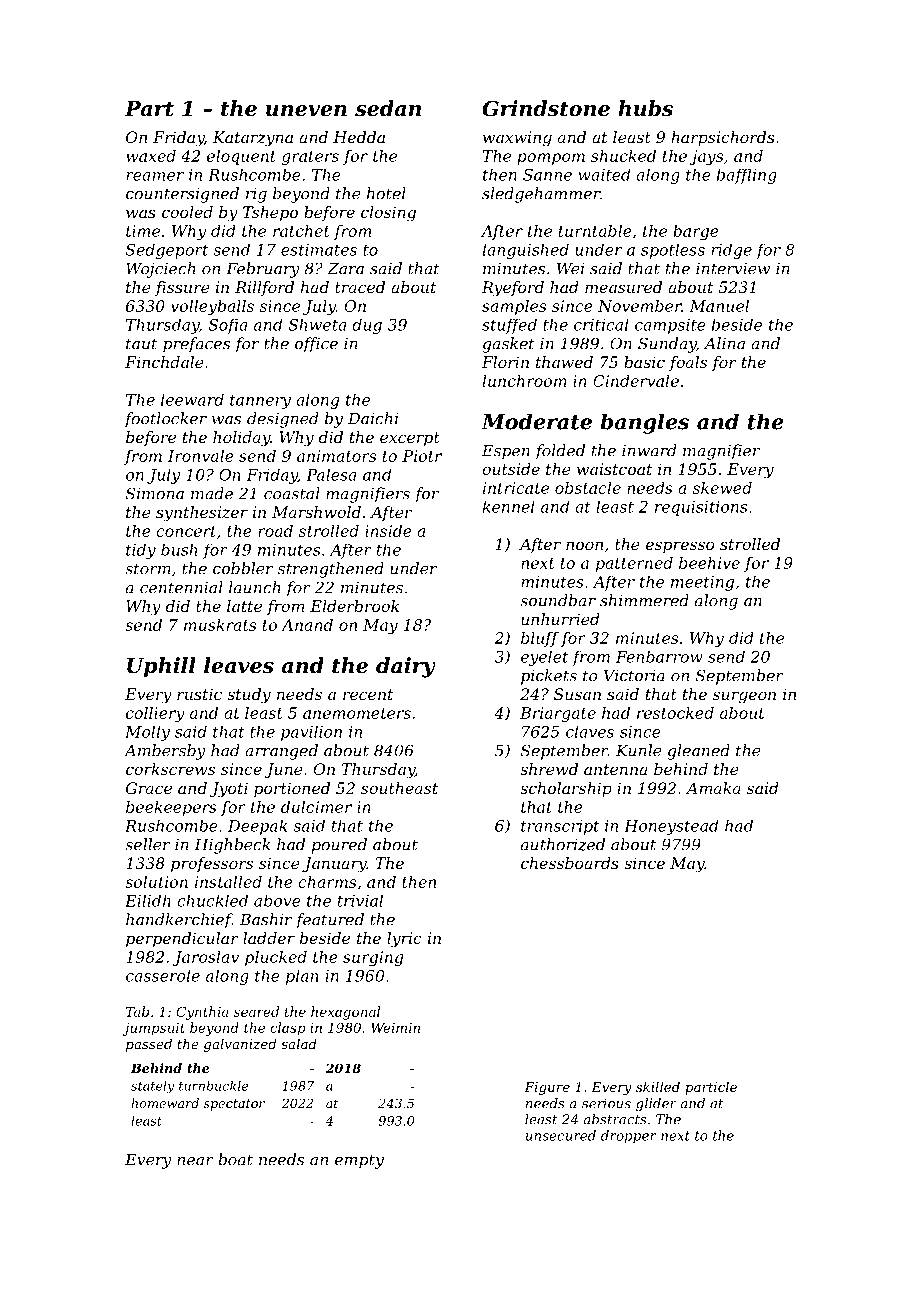 Image resolution: width=924 pixels, height=1314 pixels. I want to click on Elderbrook, so click(354, 606).
